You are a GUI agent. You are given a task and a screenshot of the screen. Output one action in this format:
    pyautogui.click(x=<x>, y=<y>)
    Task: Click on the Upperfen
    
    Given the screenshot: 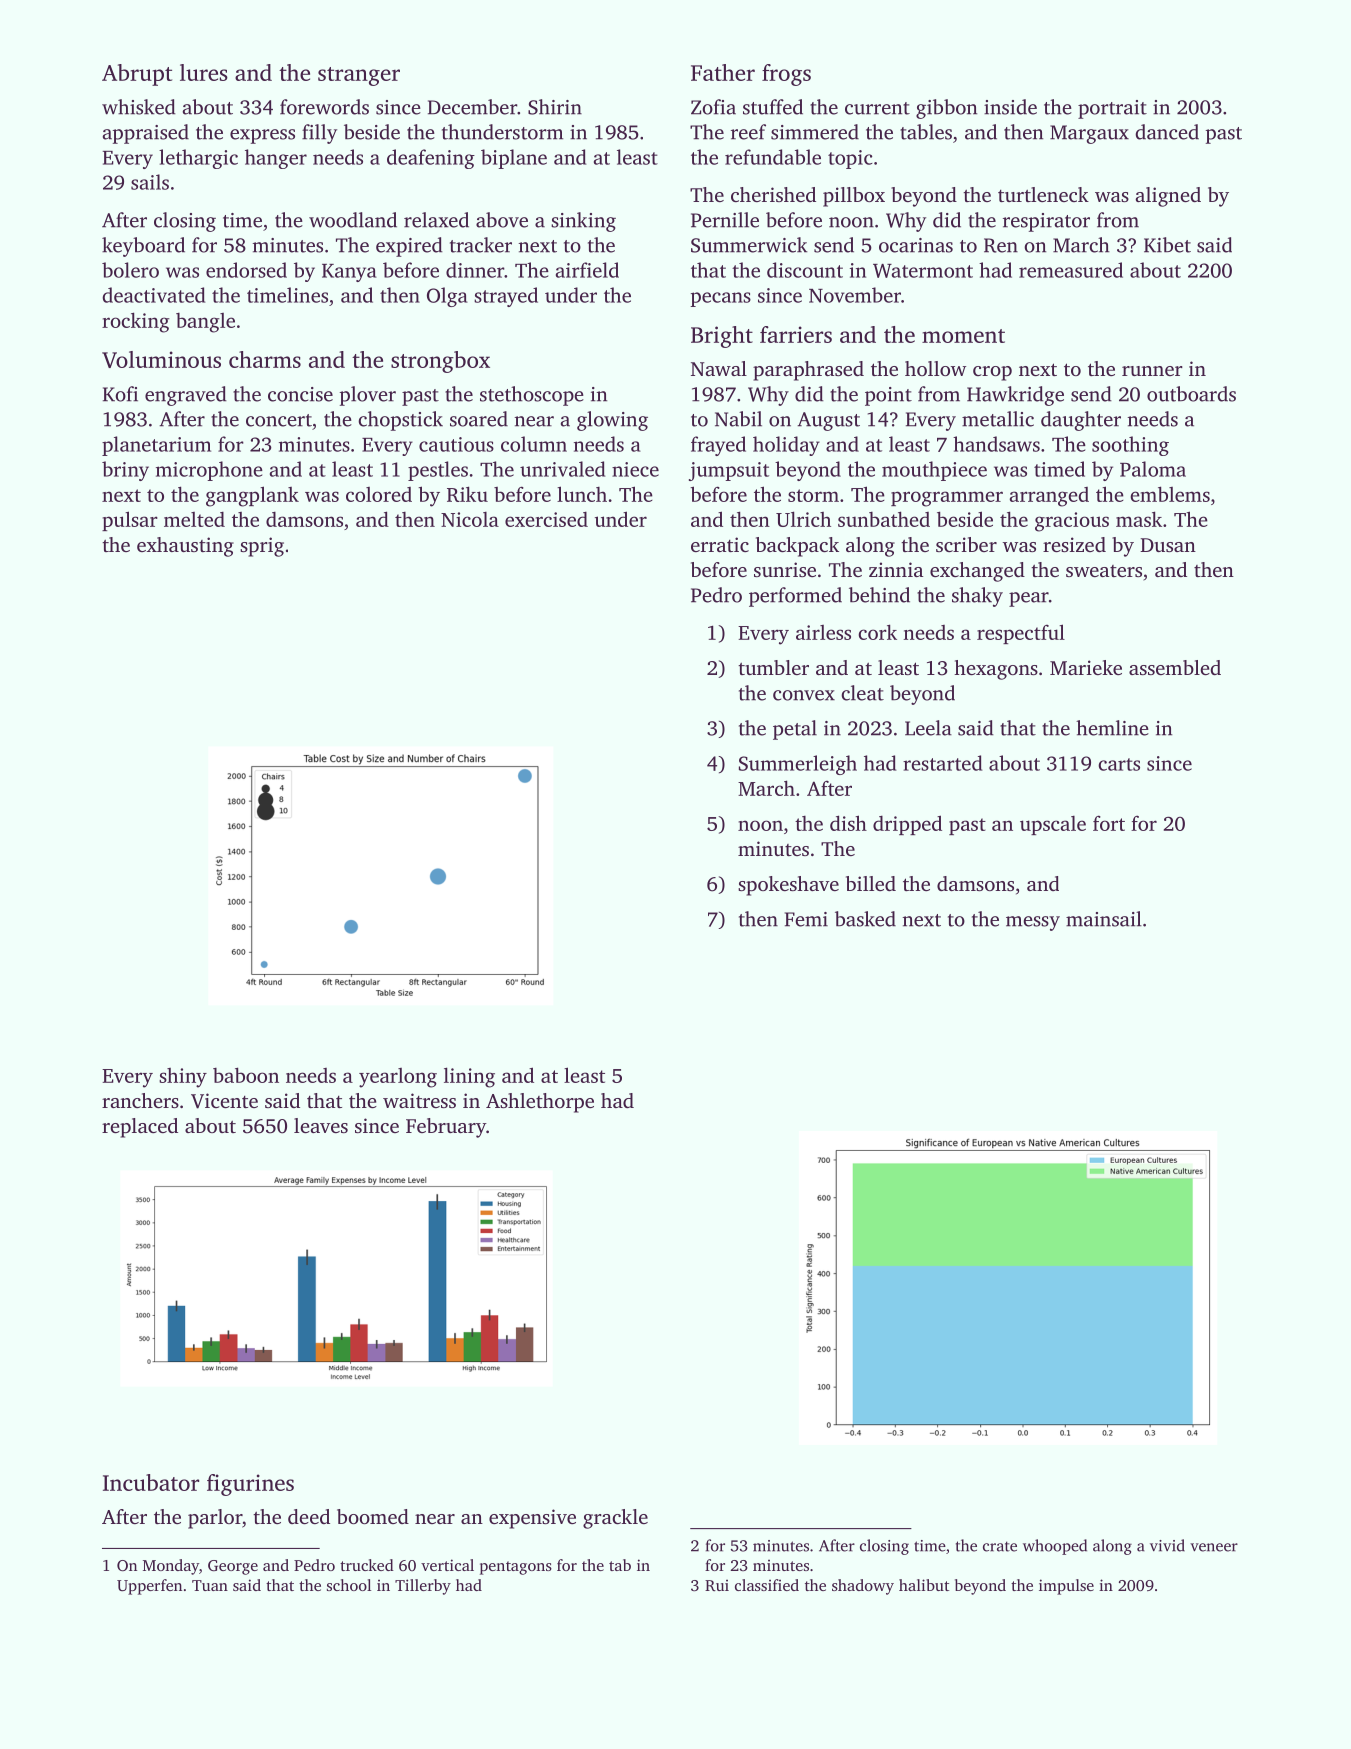 What is the action you would take?
    pyautogui.click(x=149, y=1587)
